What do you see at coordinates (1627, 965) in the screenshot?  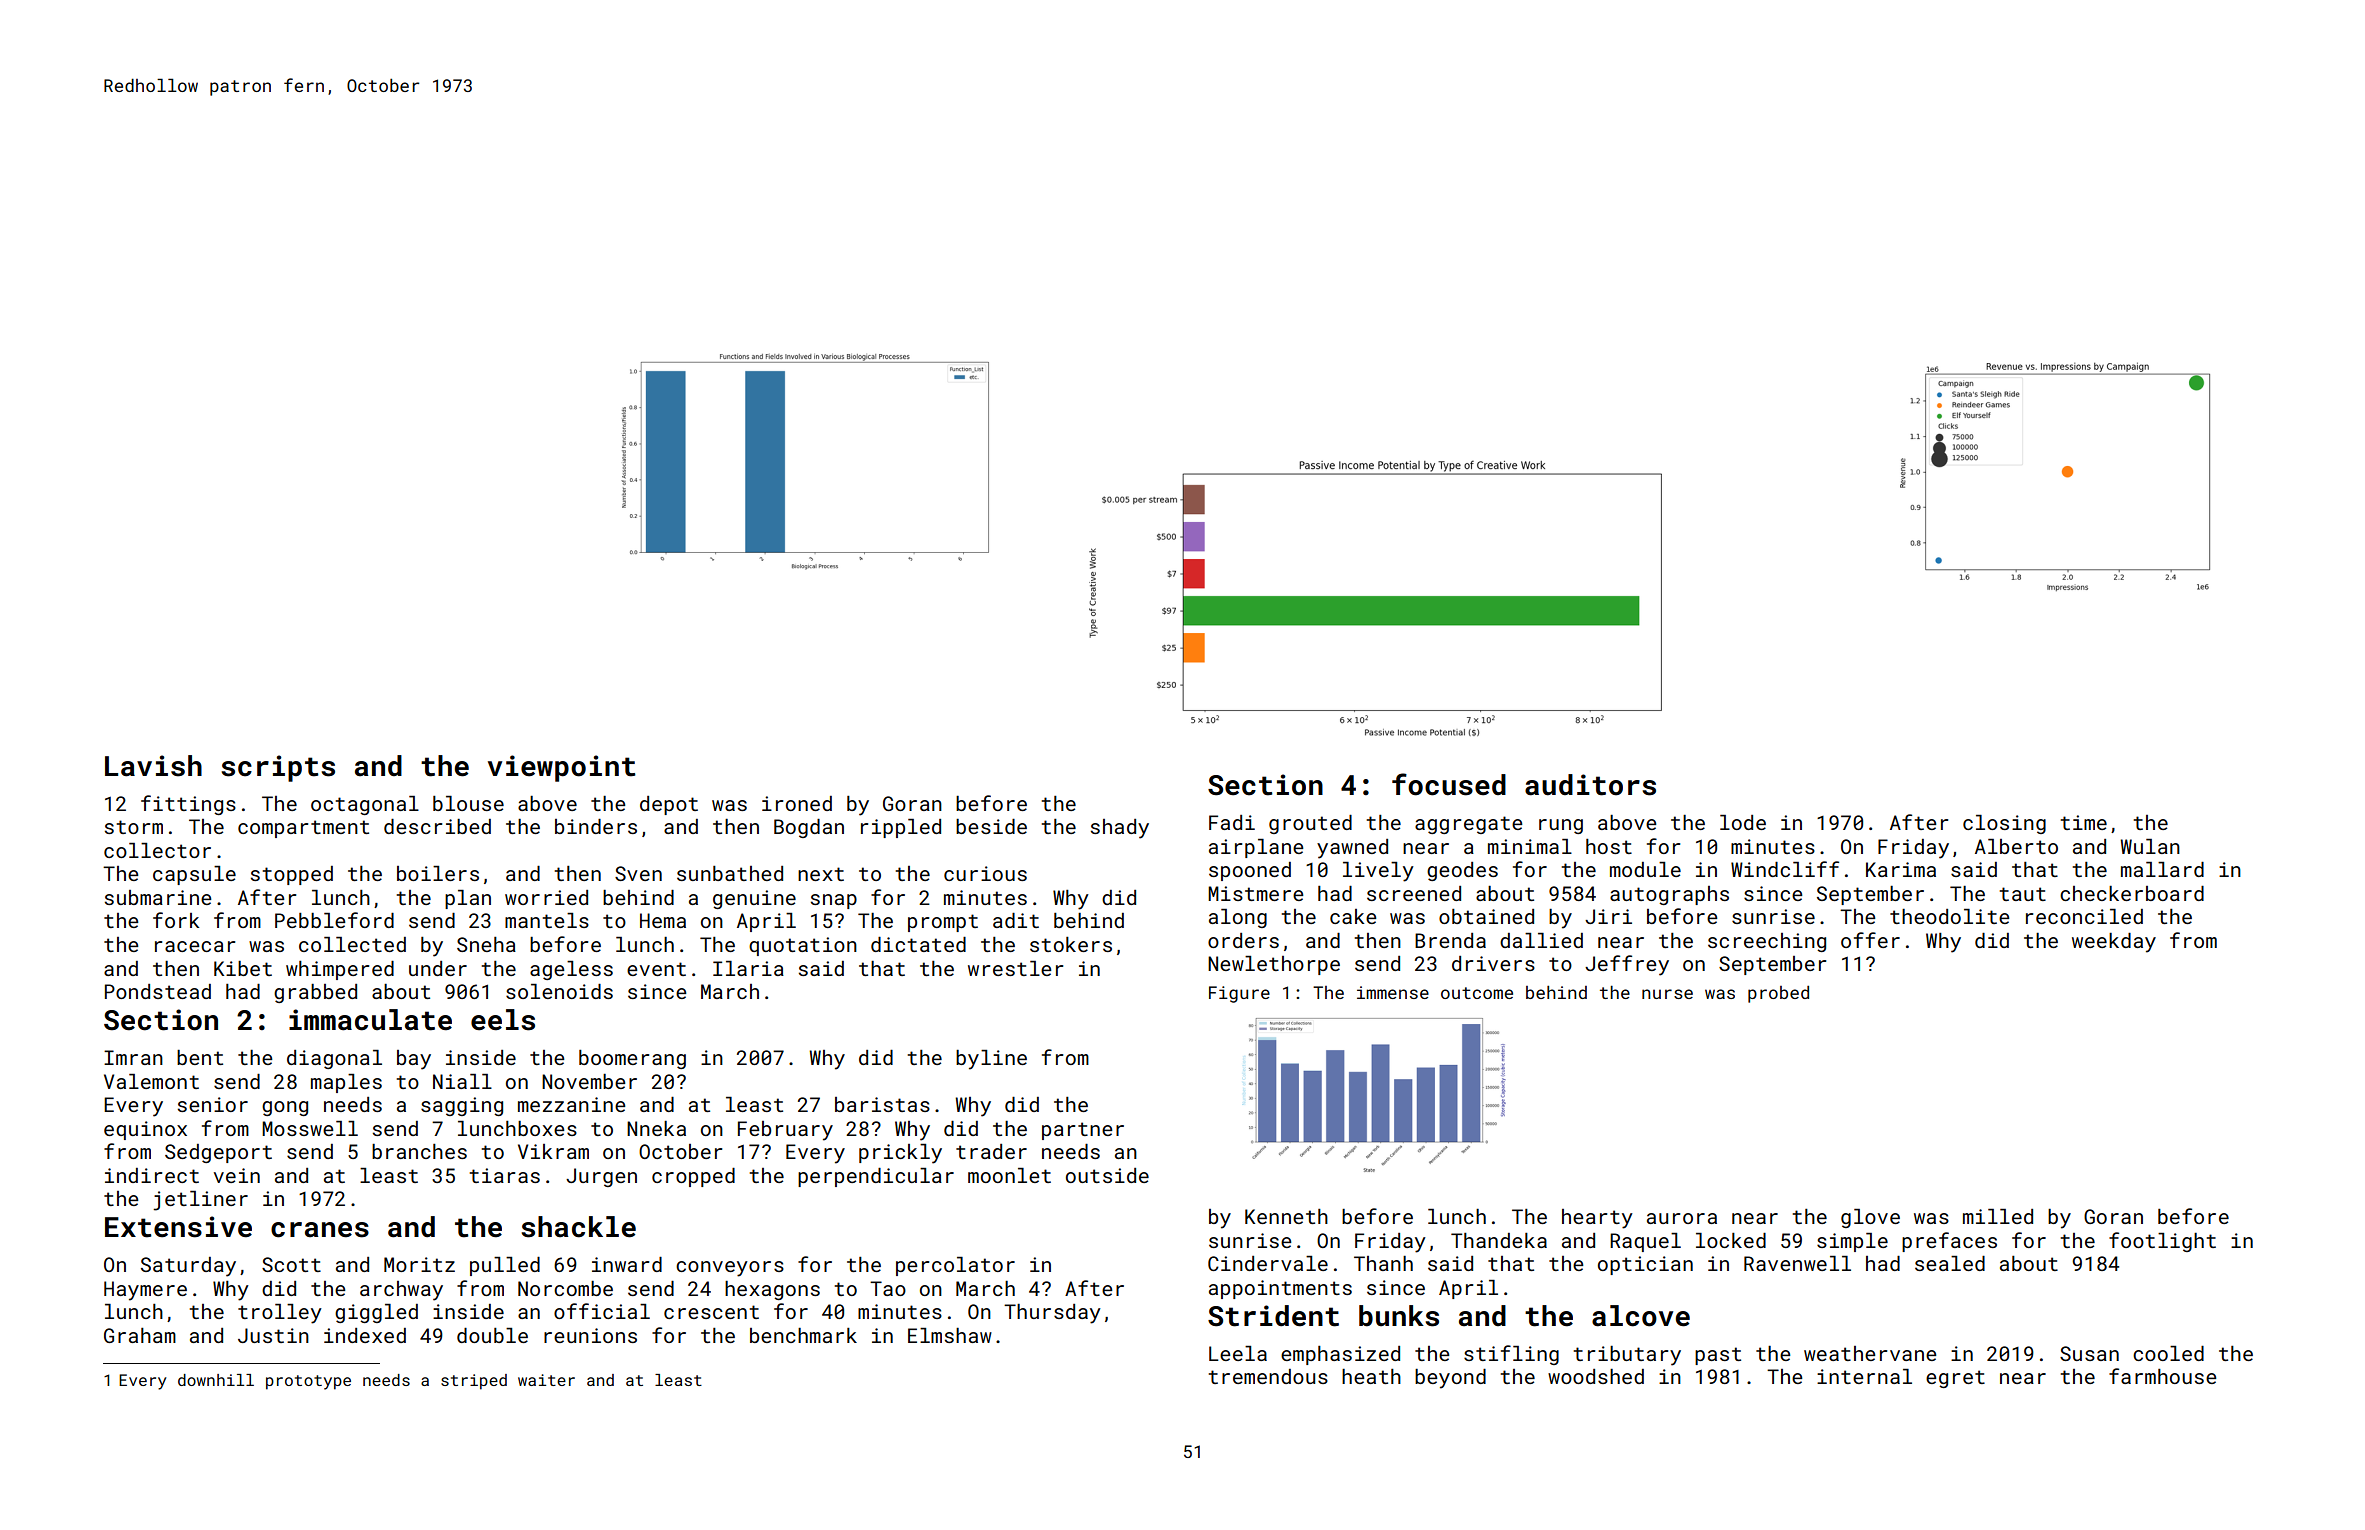 I see `Jeffrey` at bounding box center [1627, 965].
